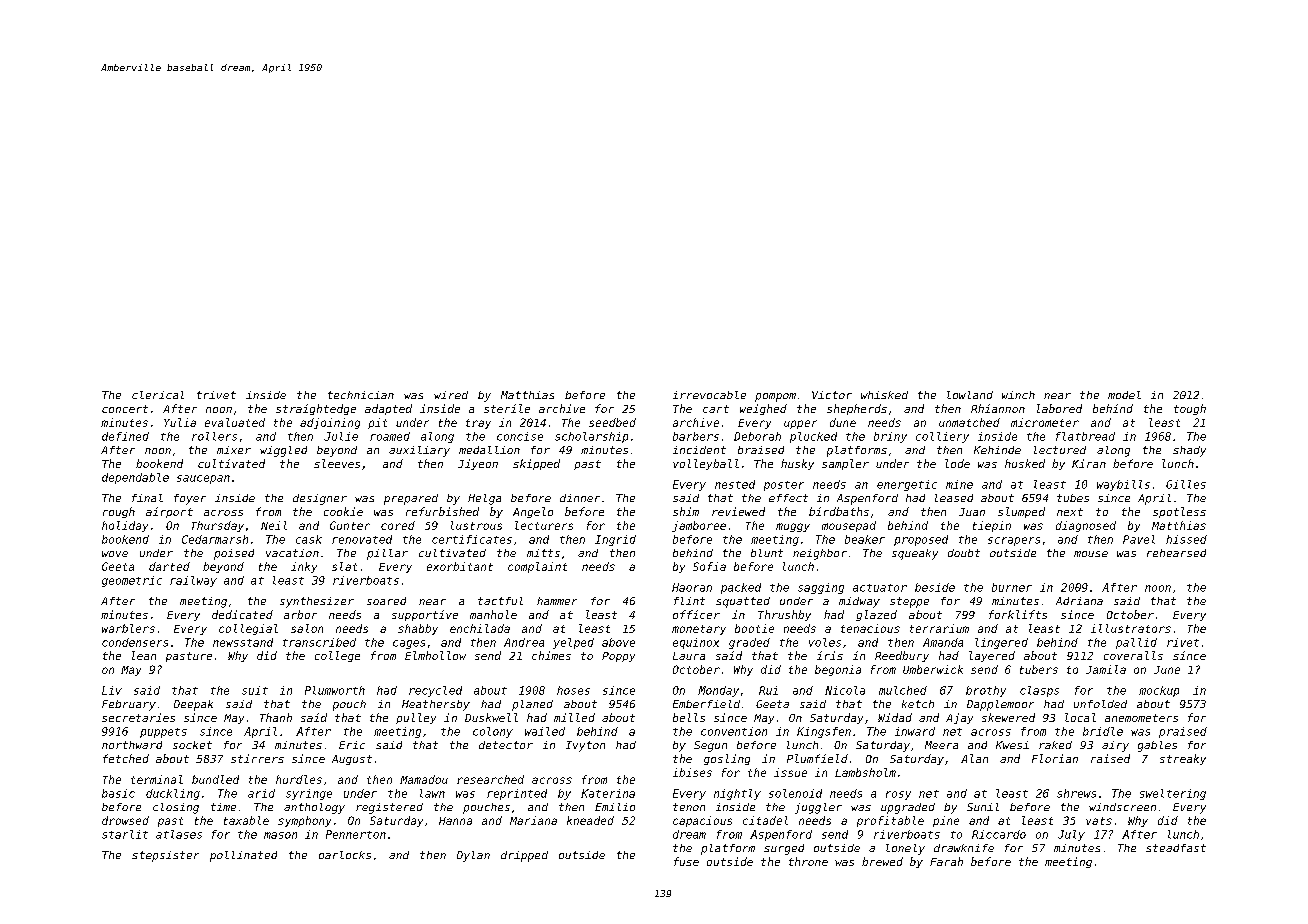 The height and width of the image is (924, 1308). What do you see at coordinates (283, 451) in the image?
I see `wiggled` at bounding box center [283, 451].
